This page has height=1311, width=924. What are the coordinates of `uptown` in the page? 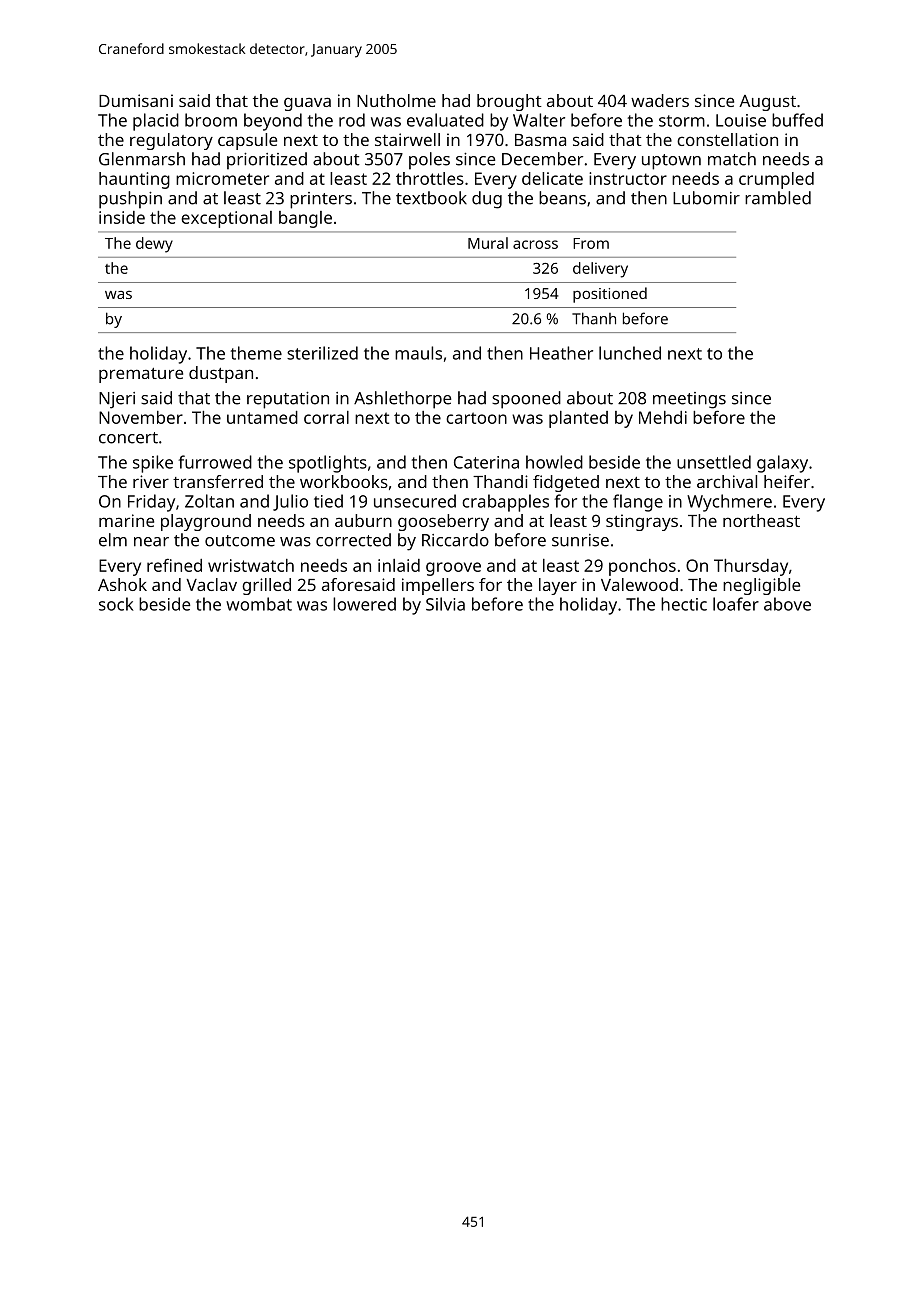 It's located at (671, 162).
